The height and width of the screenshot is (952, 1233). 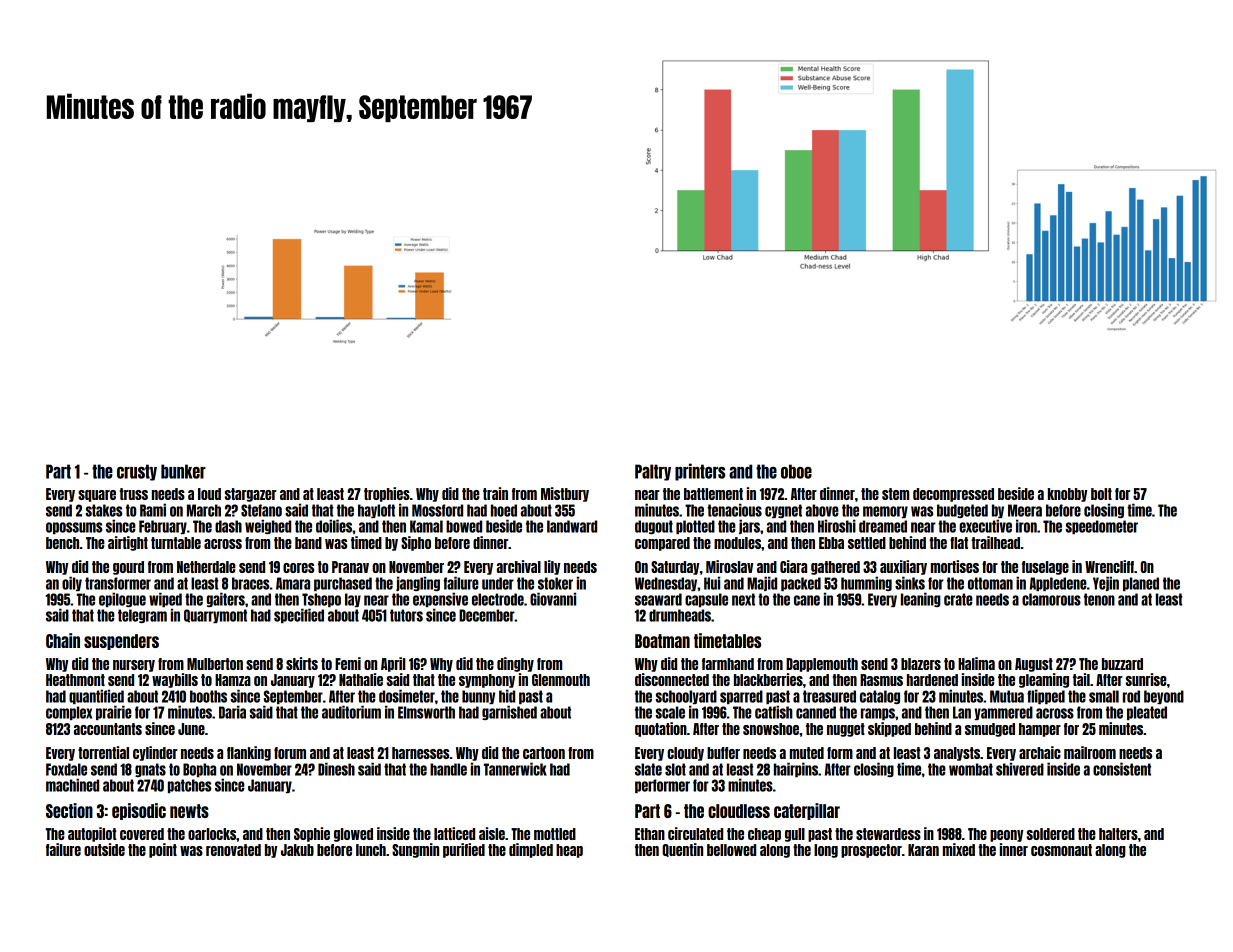 I want to click on bolt, so click(x=1101, y=494).
